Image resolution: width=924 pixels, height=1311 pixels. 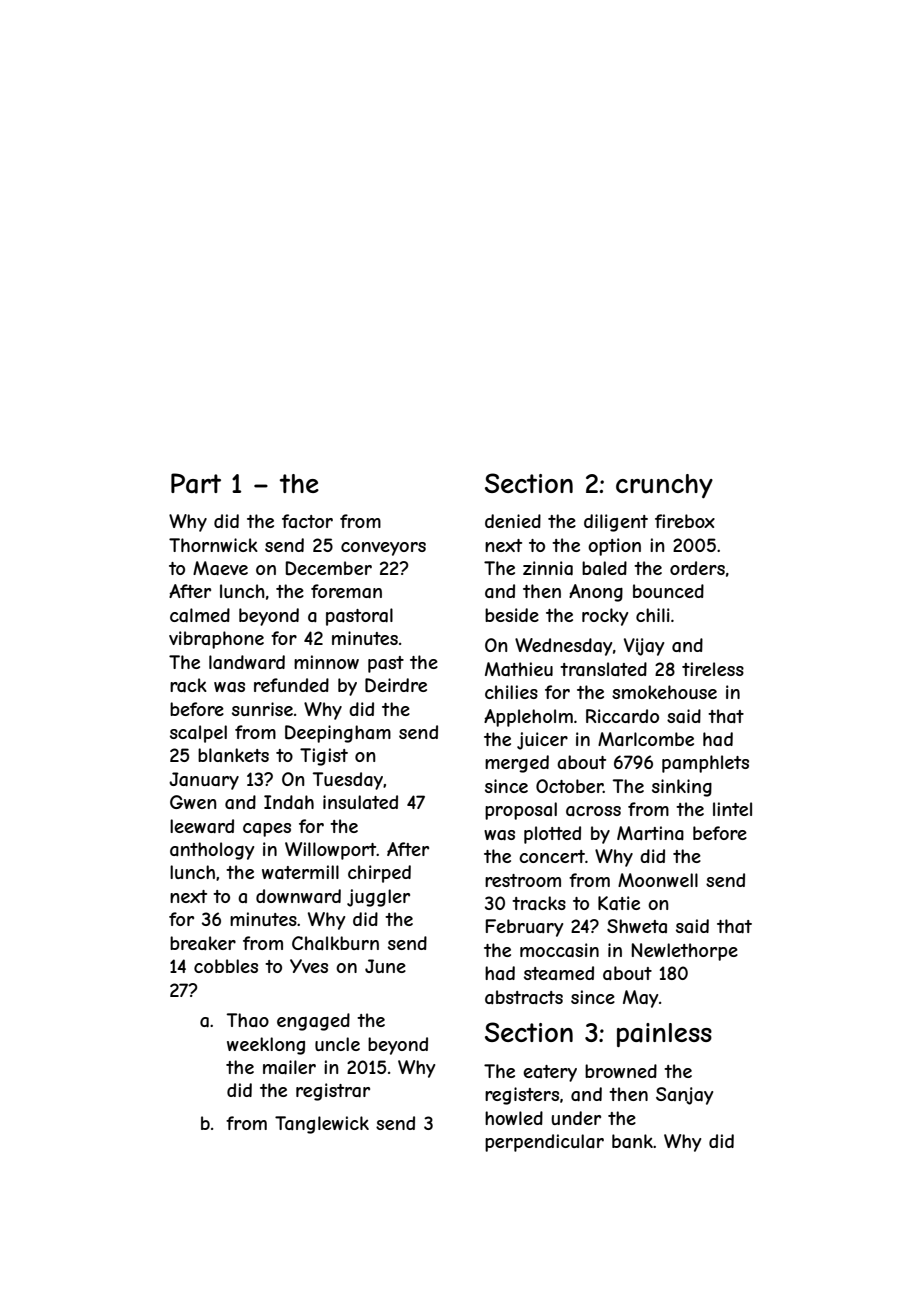 I want to click on mailer, so click(x=289, y=1067).
